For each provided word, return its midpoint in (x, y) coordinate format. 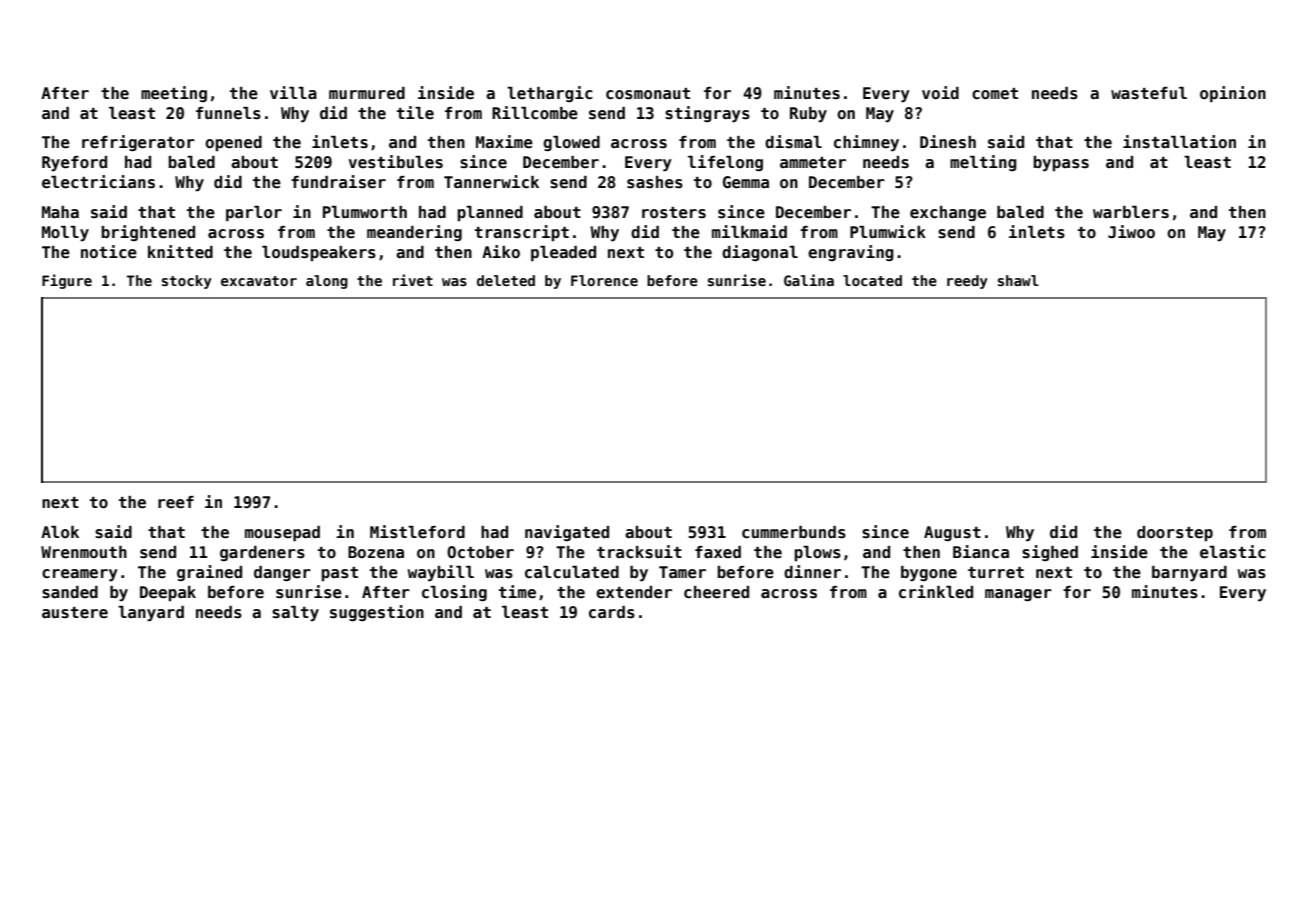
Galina (809, 280)
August (952, 533)
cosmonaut (648, 94)
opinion (1233, 94)
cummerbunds (794, 532)
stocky (187, 282)
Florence (604, 280)
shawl (1018, 280)
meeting (174, 94)
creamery (80, 575)
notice (109, 252)
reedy (967, 282)
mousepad (282, 534)
